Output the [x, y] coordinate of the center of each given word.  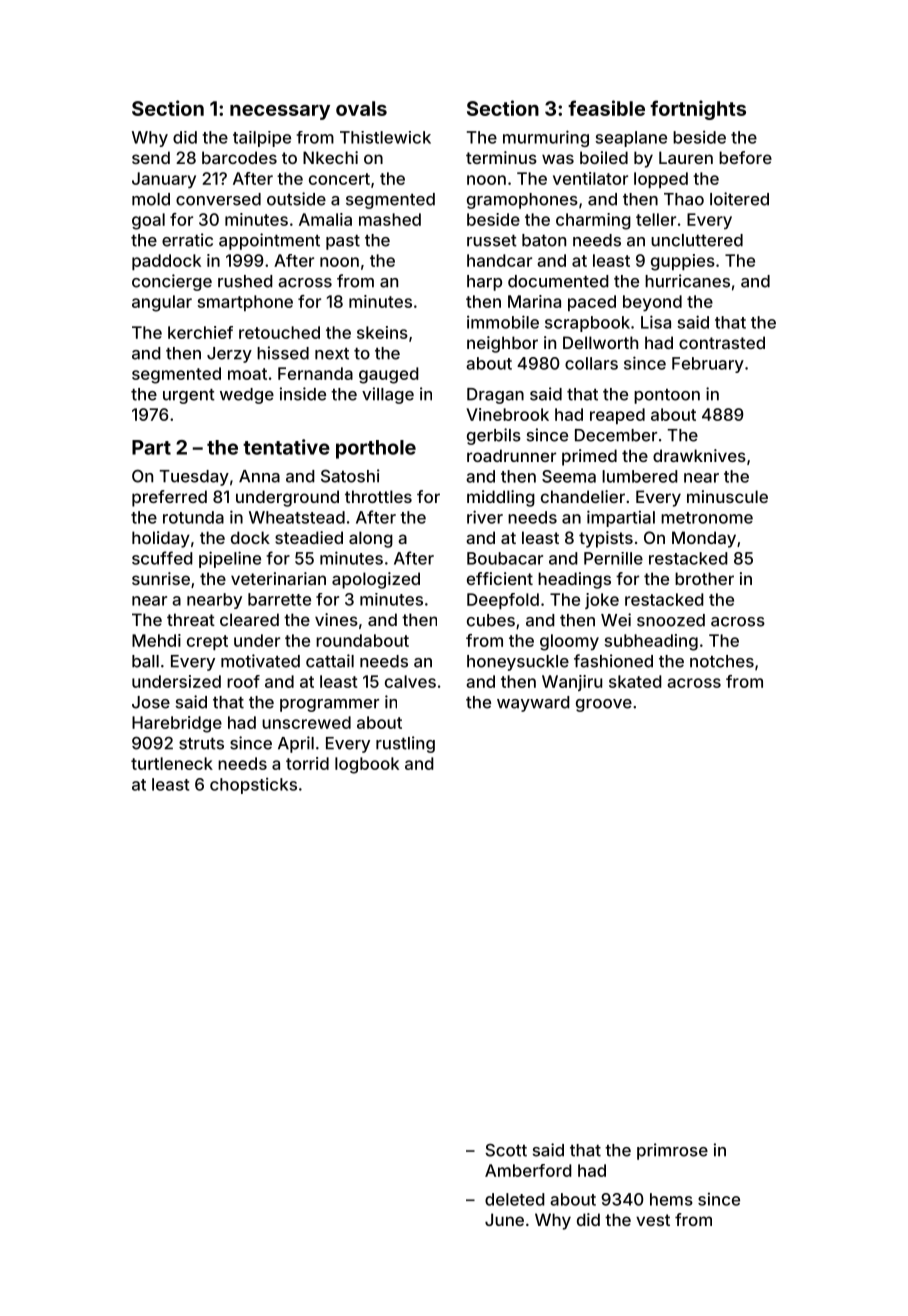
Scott [506, 1150]
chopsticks [253, 785]
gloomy [569, 642]
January [164, 180]
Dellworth [600, 342]
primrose [672, 1151]
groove [604, 705]
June [504, 1219]
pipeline [230, 559]
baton [544, 240]
